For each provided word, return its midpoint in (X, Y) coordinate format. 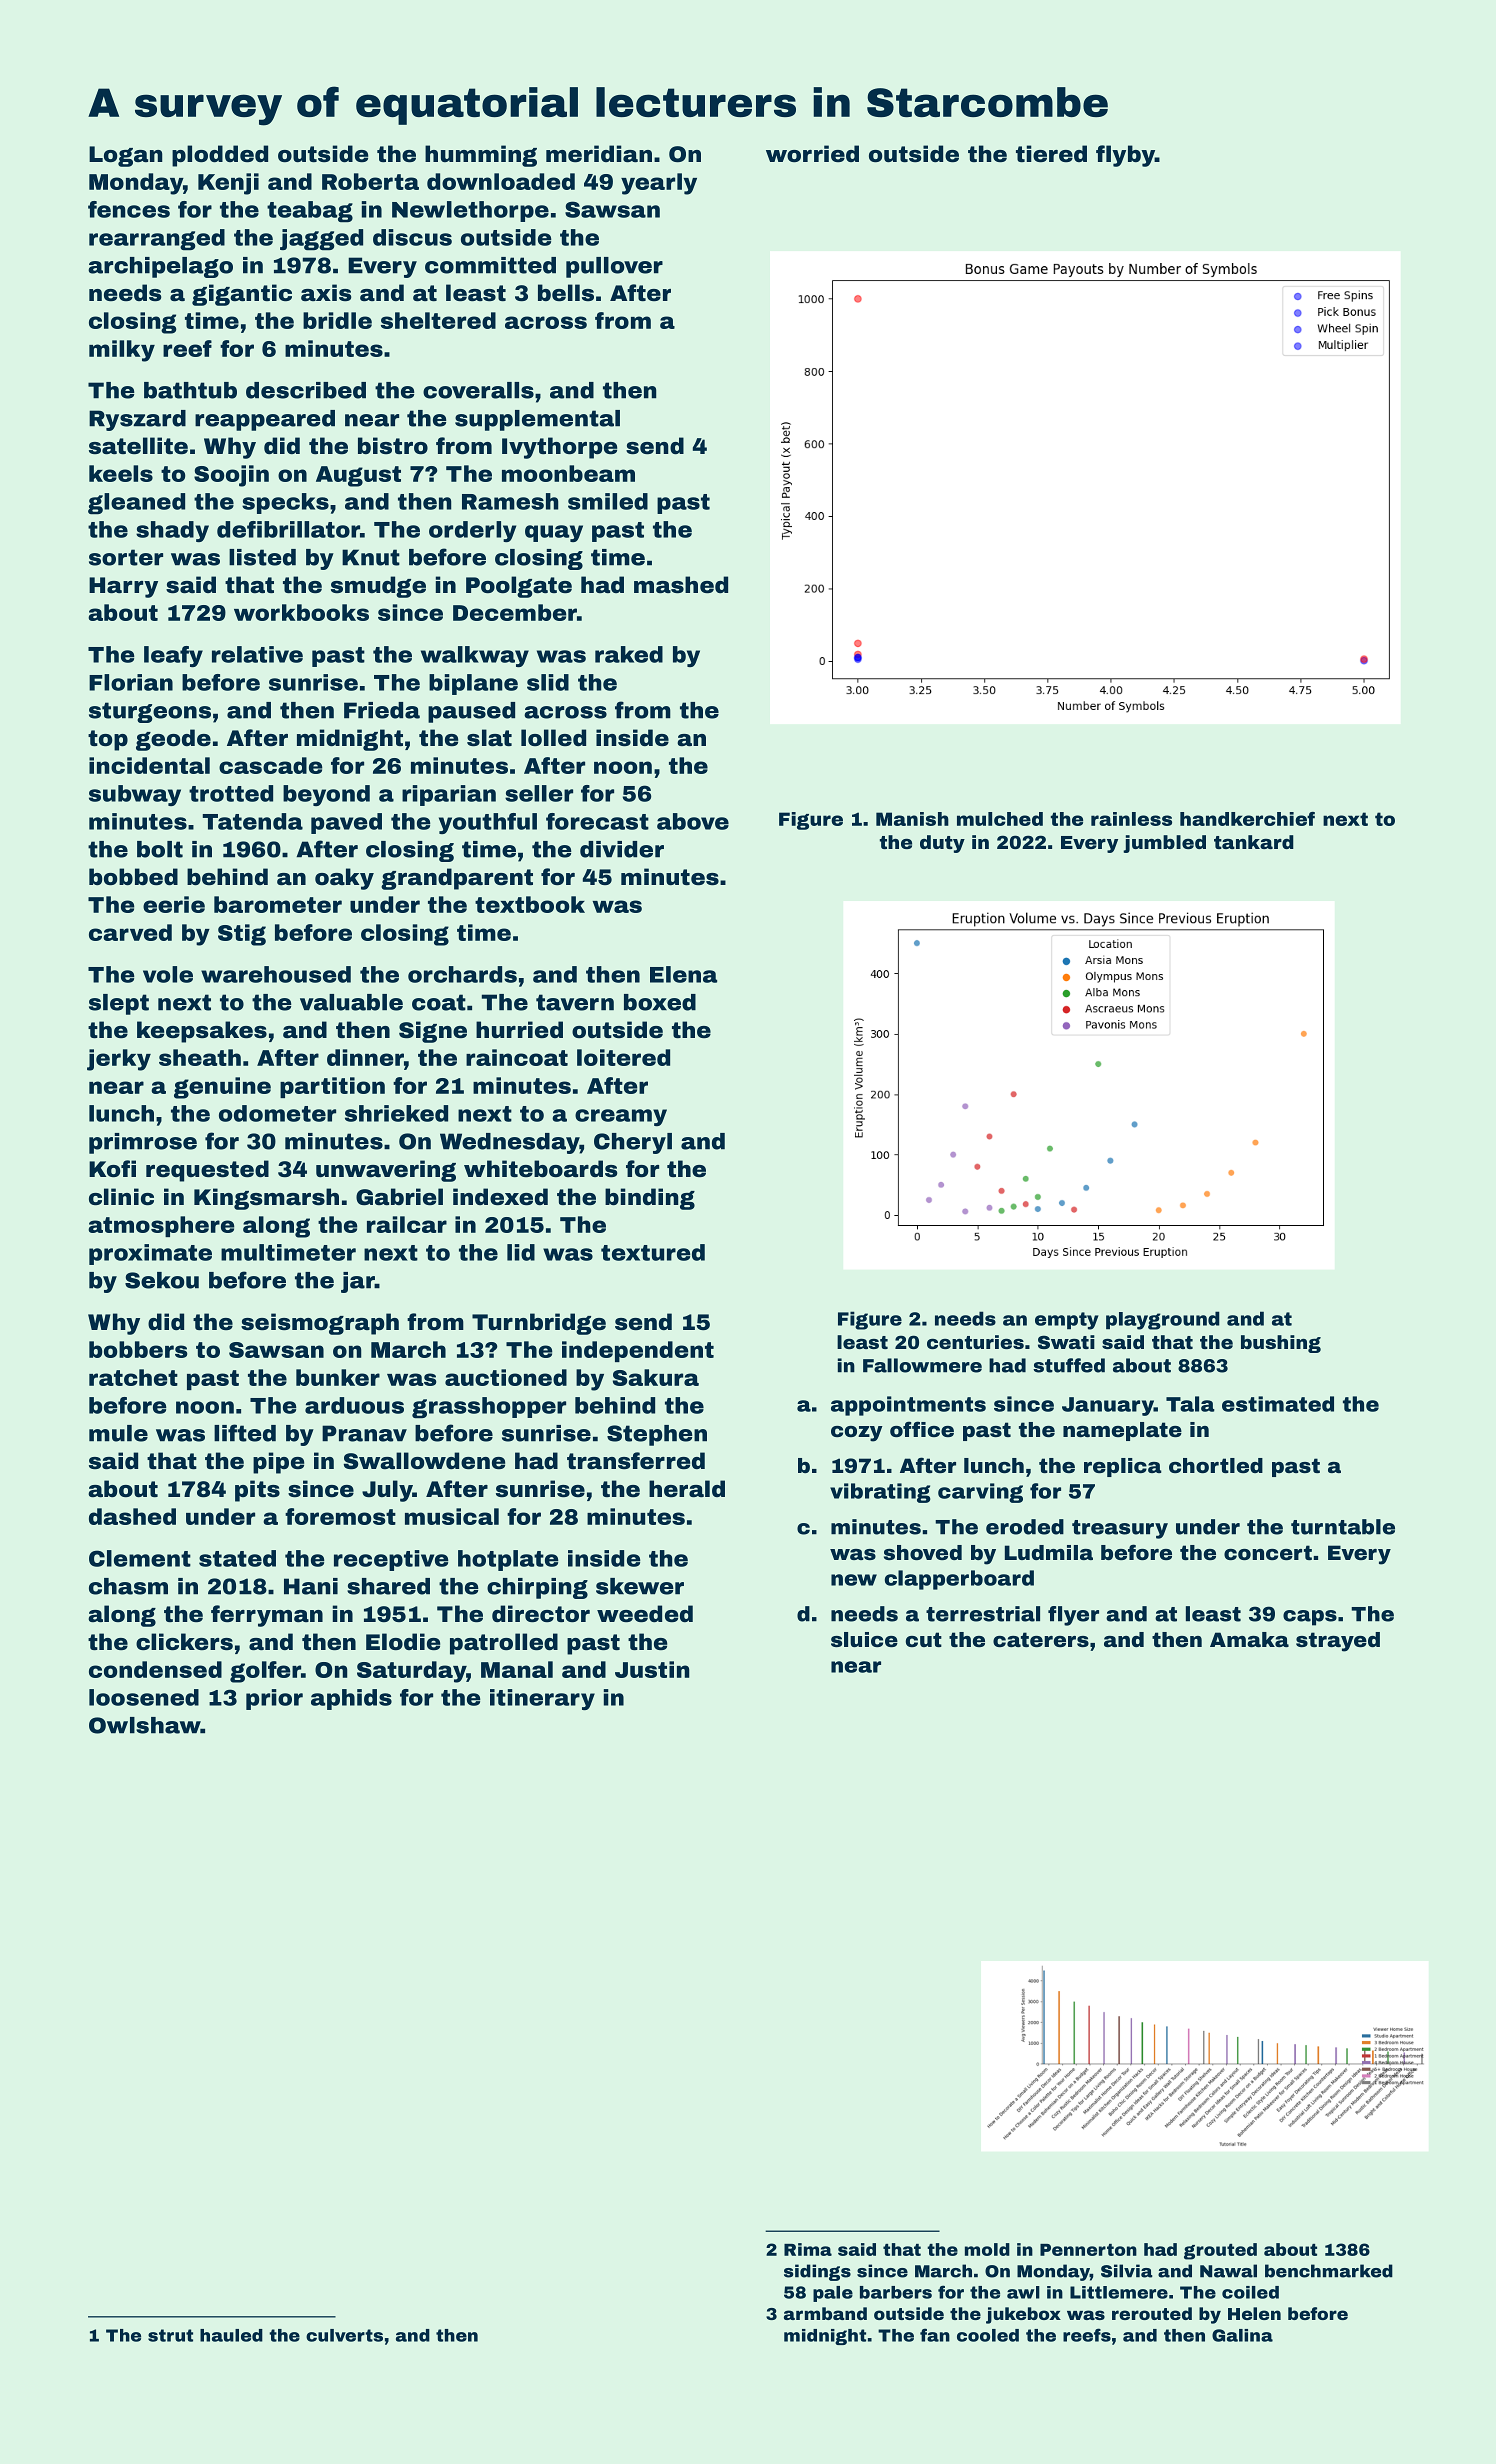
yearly (659, 184)
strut (170, 2335)
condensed (155, 1669)
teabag (310, 211)
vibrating (880, 1493)
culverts (344, 2335)
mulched (1000, 819)
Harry (123, 587)
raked (629, 654)
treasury (1120, 1529)
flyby (1125, 156)
